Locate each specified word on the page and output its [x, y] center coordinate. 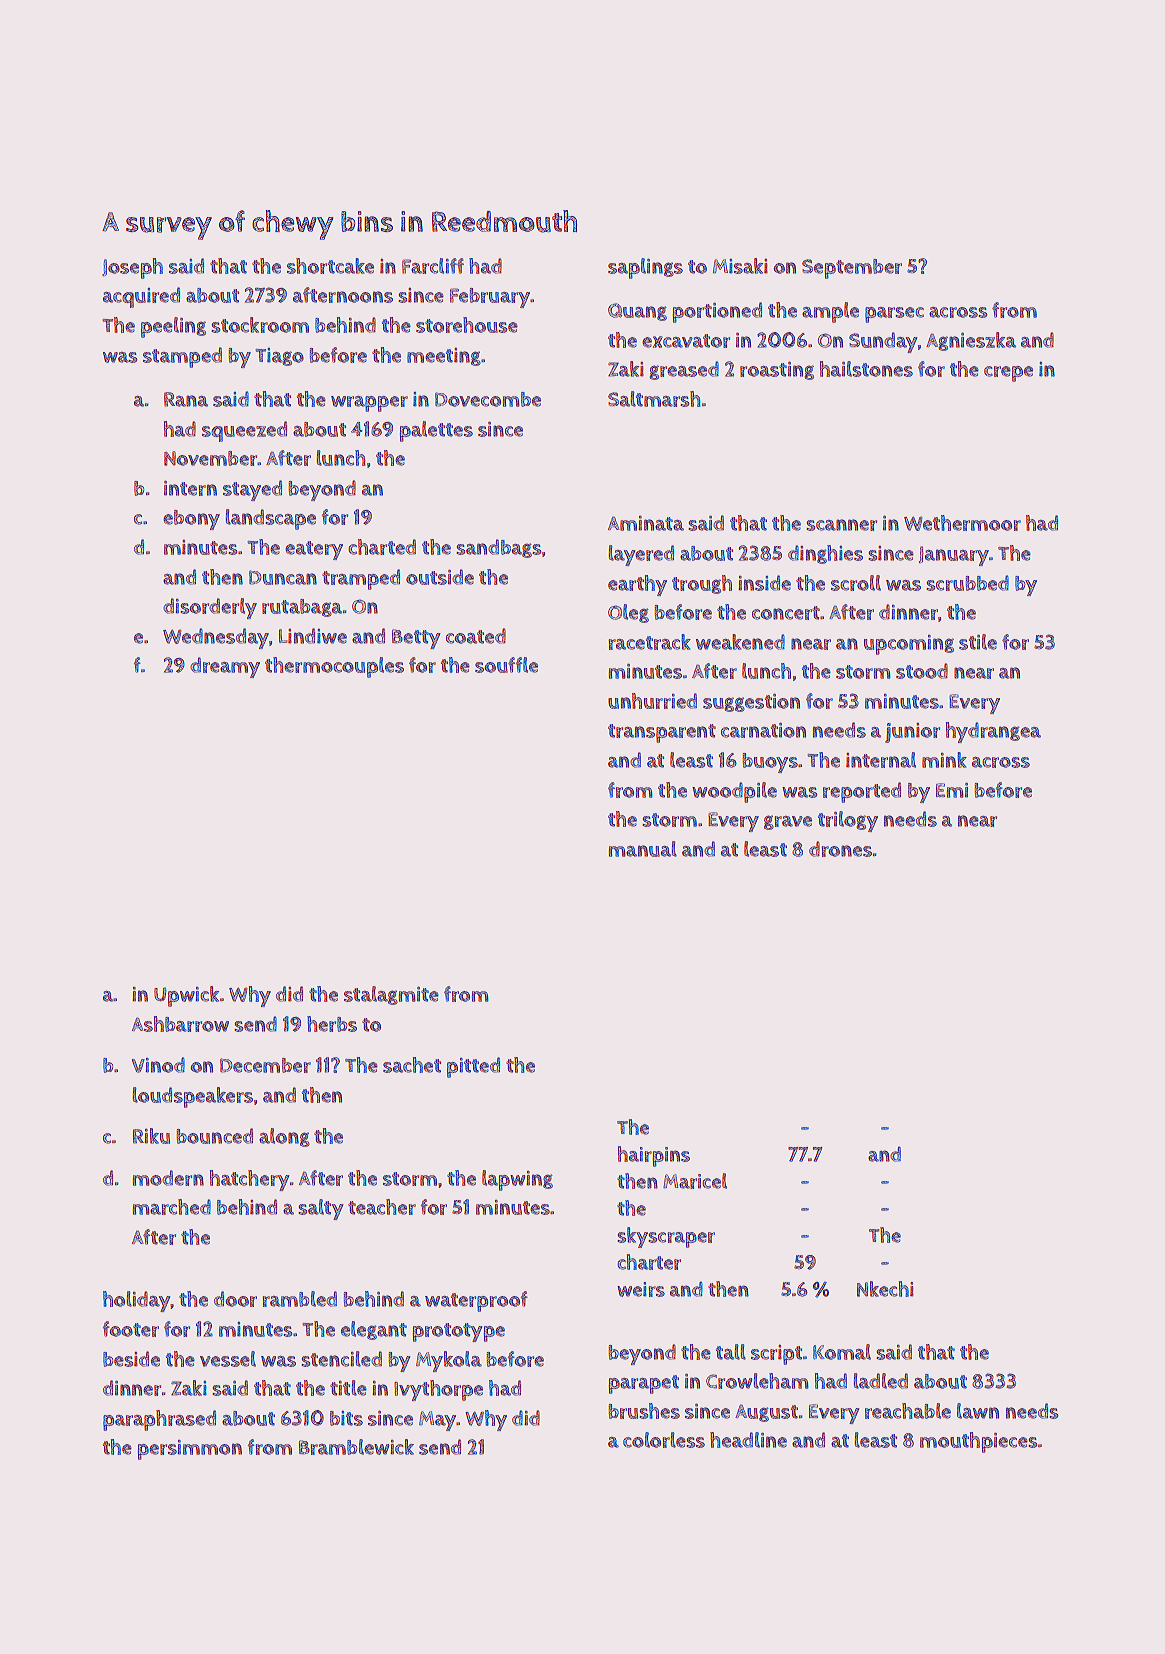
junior [912, 733]
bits [346, 1418]
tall [731, 1352]
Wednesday [216, 638]
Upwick [186, 996]
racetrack [650, 642]
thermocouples [334, 667]
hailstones [866, 369]
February [490, 298]
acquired [141, 297]
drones [840, 849]
